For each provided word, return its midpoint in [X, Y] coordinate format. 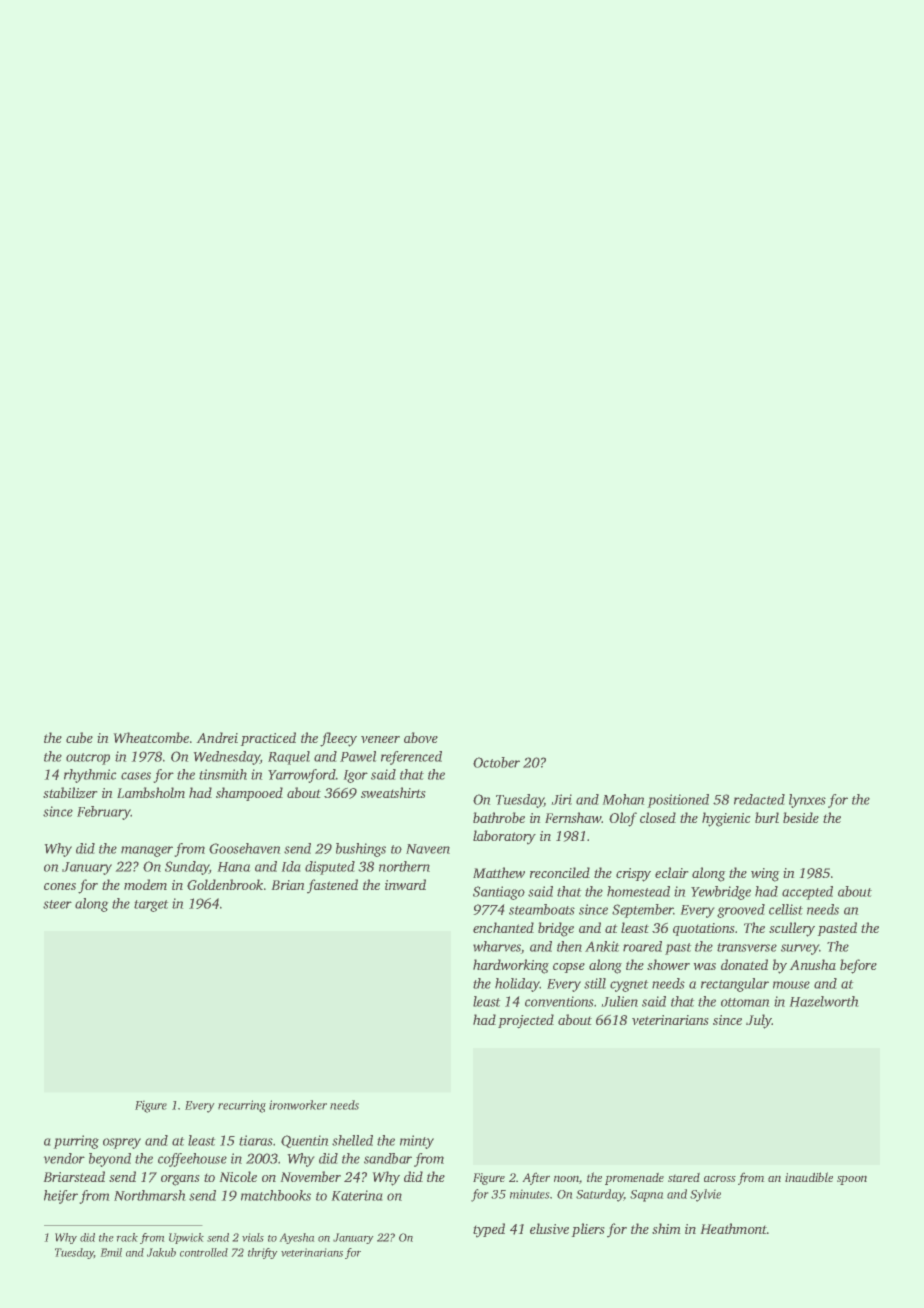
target [151, 906]
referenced [411, 758]
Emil [111, 1252]
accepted [807, 893]
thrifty [263, 1253]
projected [526, 1021]
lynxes [807, 801]
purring [76, 1142]
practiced [268, 739]
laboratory [504, 837]
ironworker [298, 1105]
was [704, 966]
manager [147, 851]
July [759, 1021]
